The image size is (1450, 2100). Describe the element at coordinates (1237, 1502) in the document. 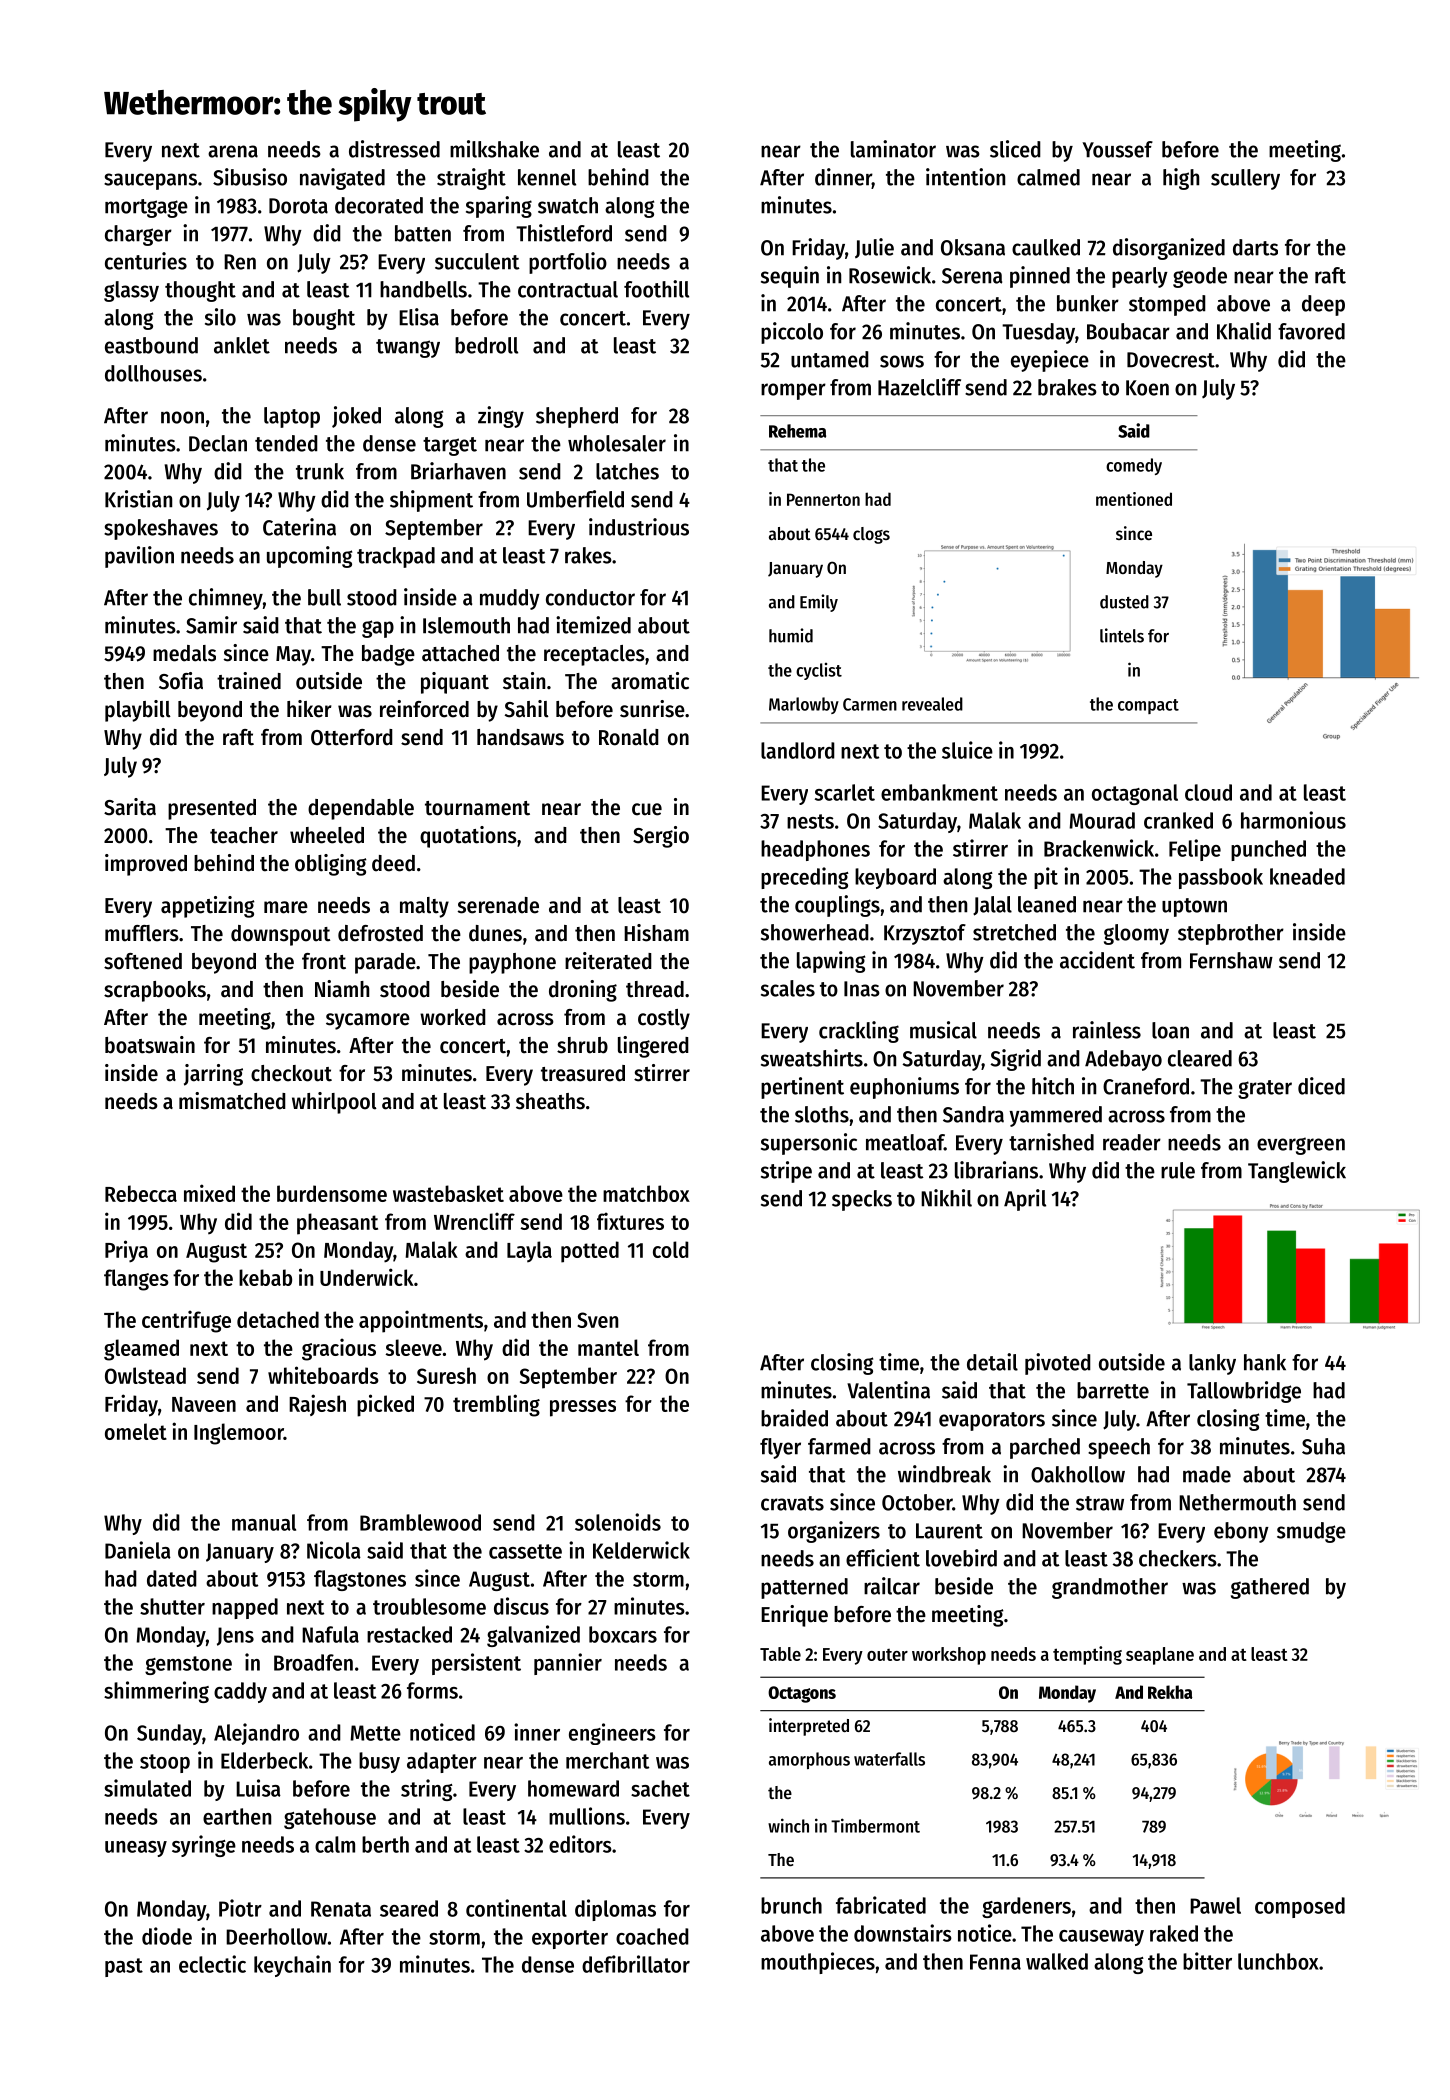

I see `Nethermouth` at that location.
